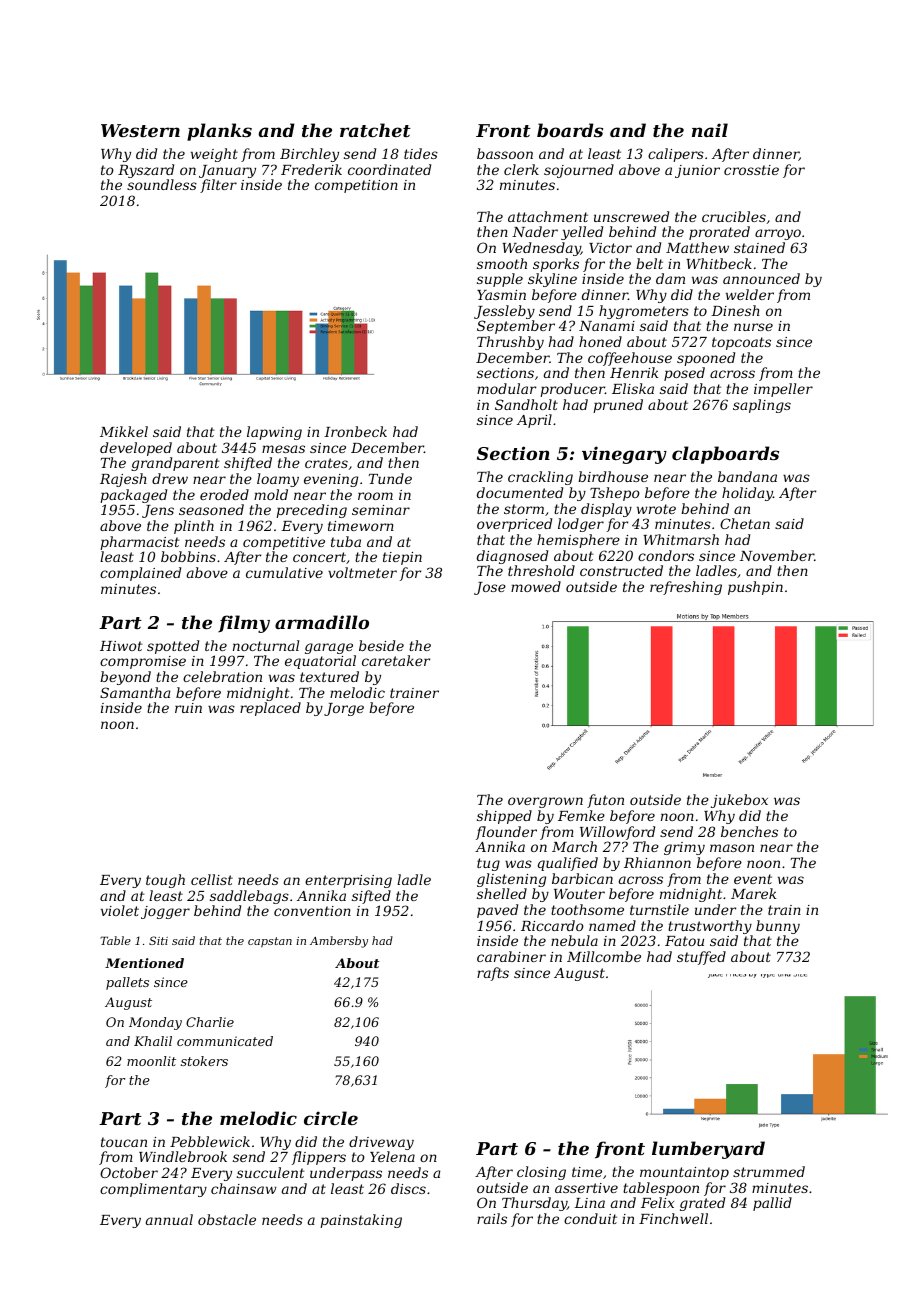 The image size is (924, 1308). What do you see at coordinates (219, 132) in the screenshot?
I see `planks` at bounding box center [219, 132].
